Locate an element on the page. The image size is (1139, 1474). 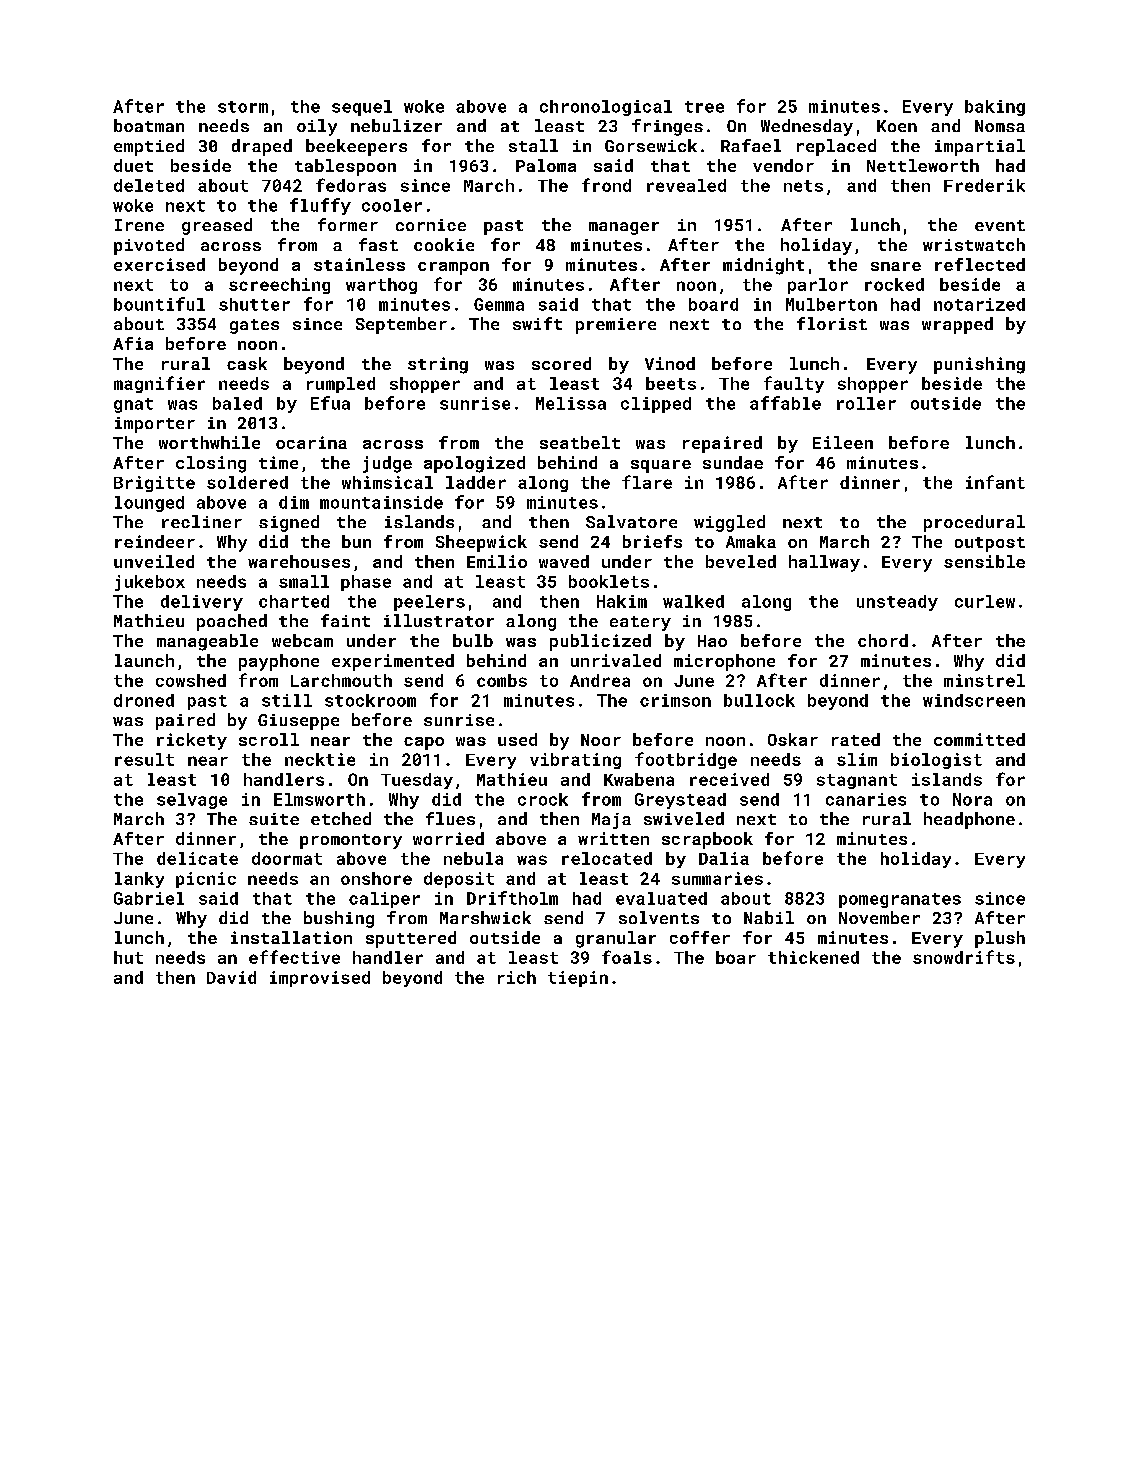
nebulizer is located at coordinates (396, 125).
